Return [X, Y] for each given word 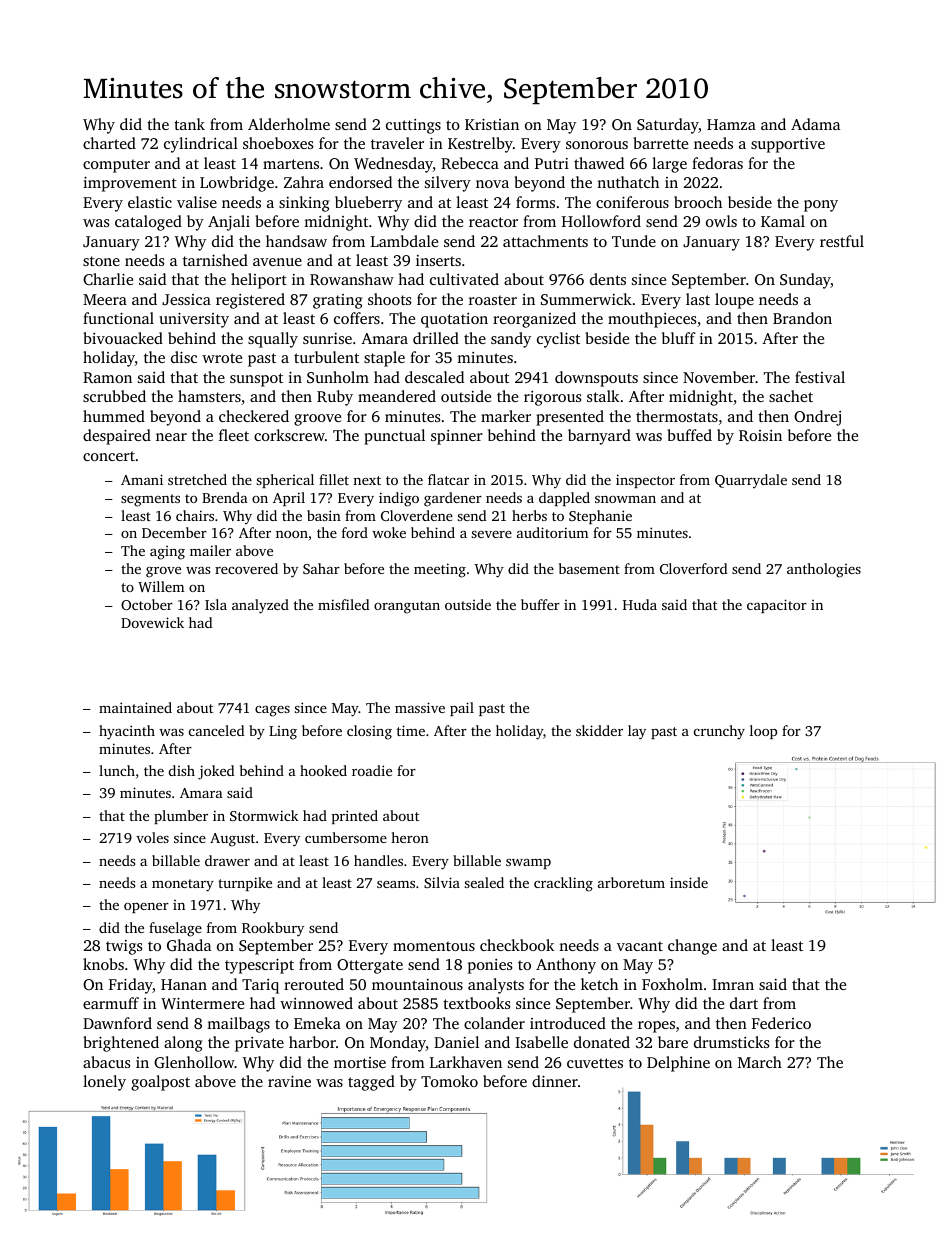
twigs [124, 947]
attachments [545, 241]
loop [763, 732]
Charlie [108, 279]
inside [689, 882]
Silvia [442, 882]
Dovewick [152, 622]
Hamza [731, 124]
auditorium [552, 532]
